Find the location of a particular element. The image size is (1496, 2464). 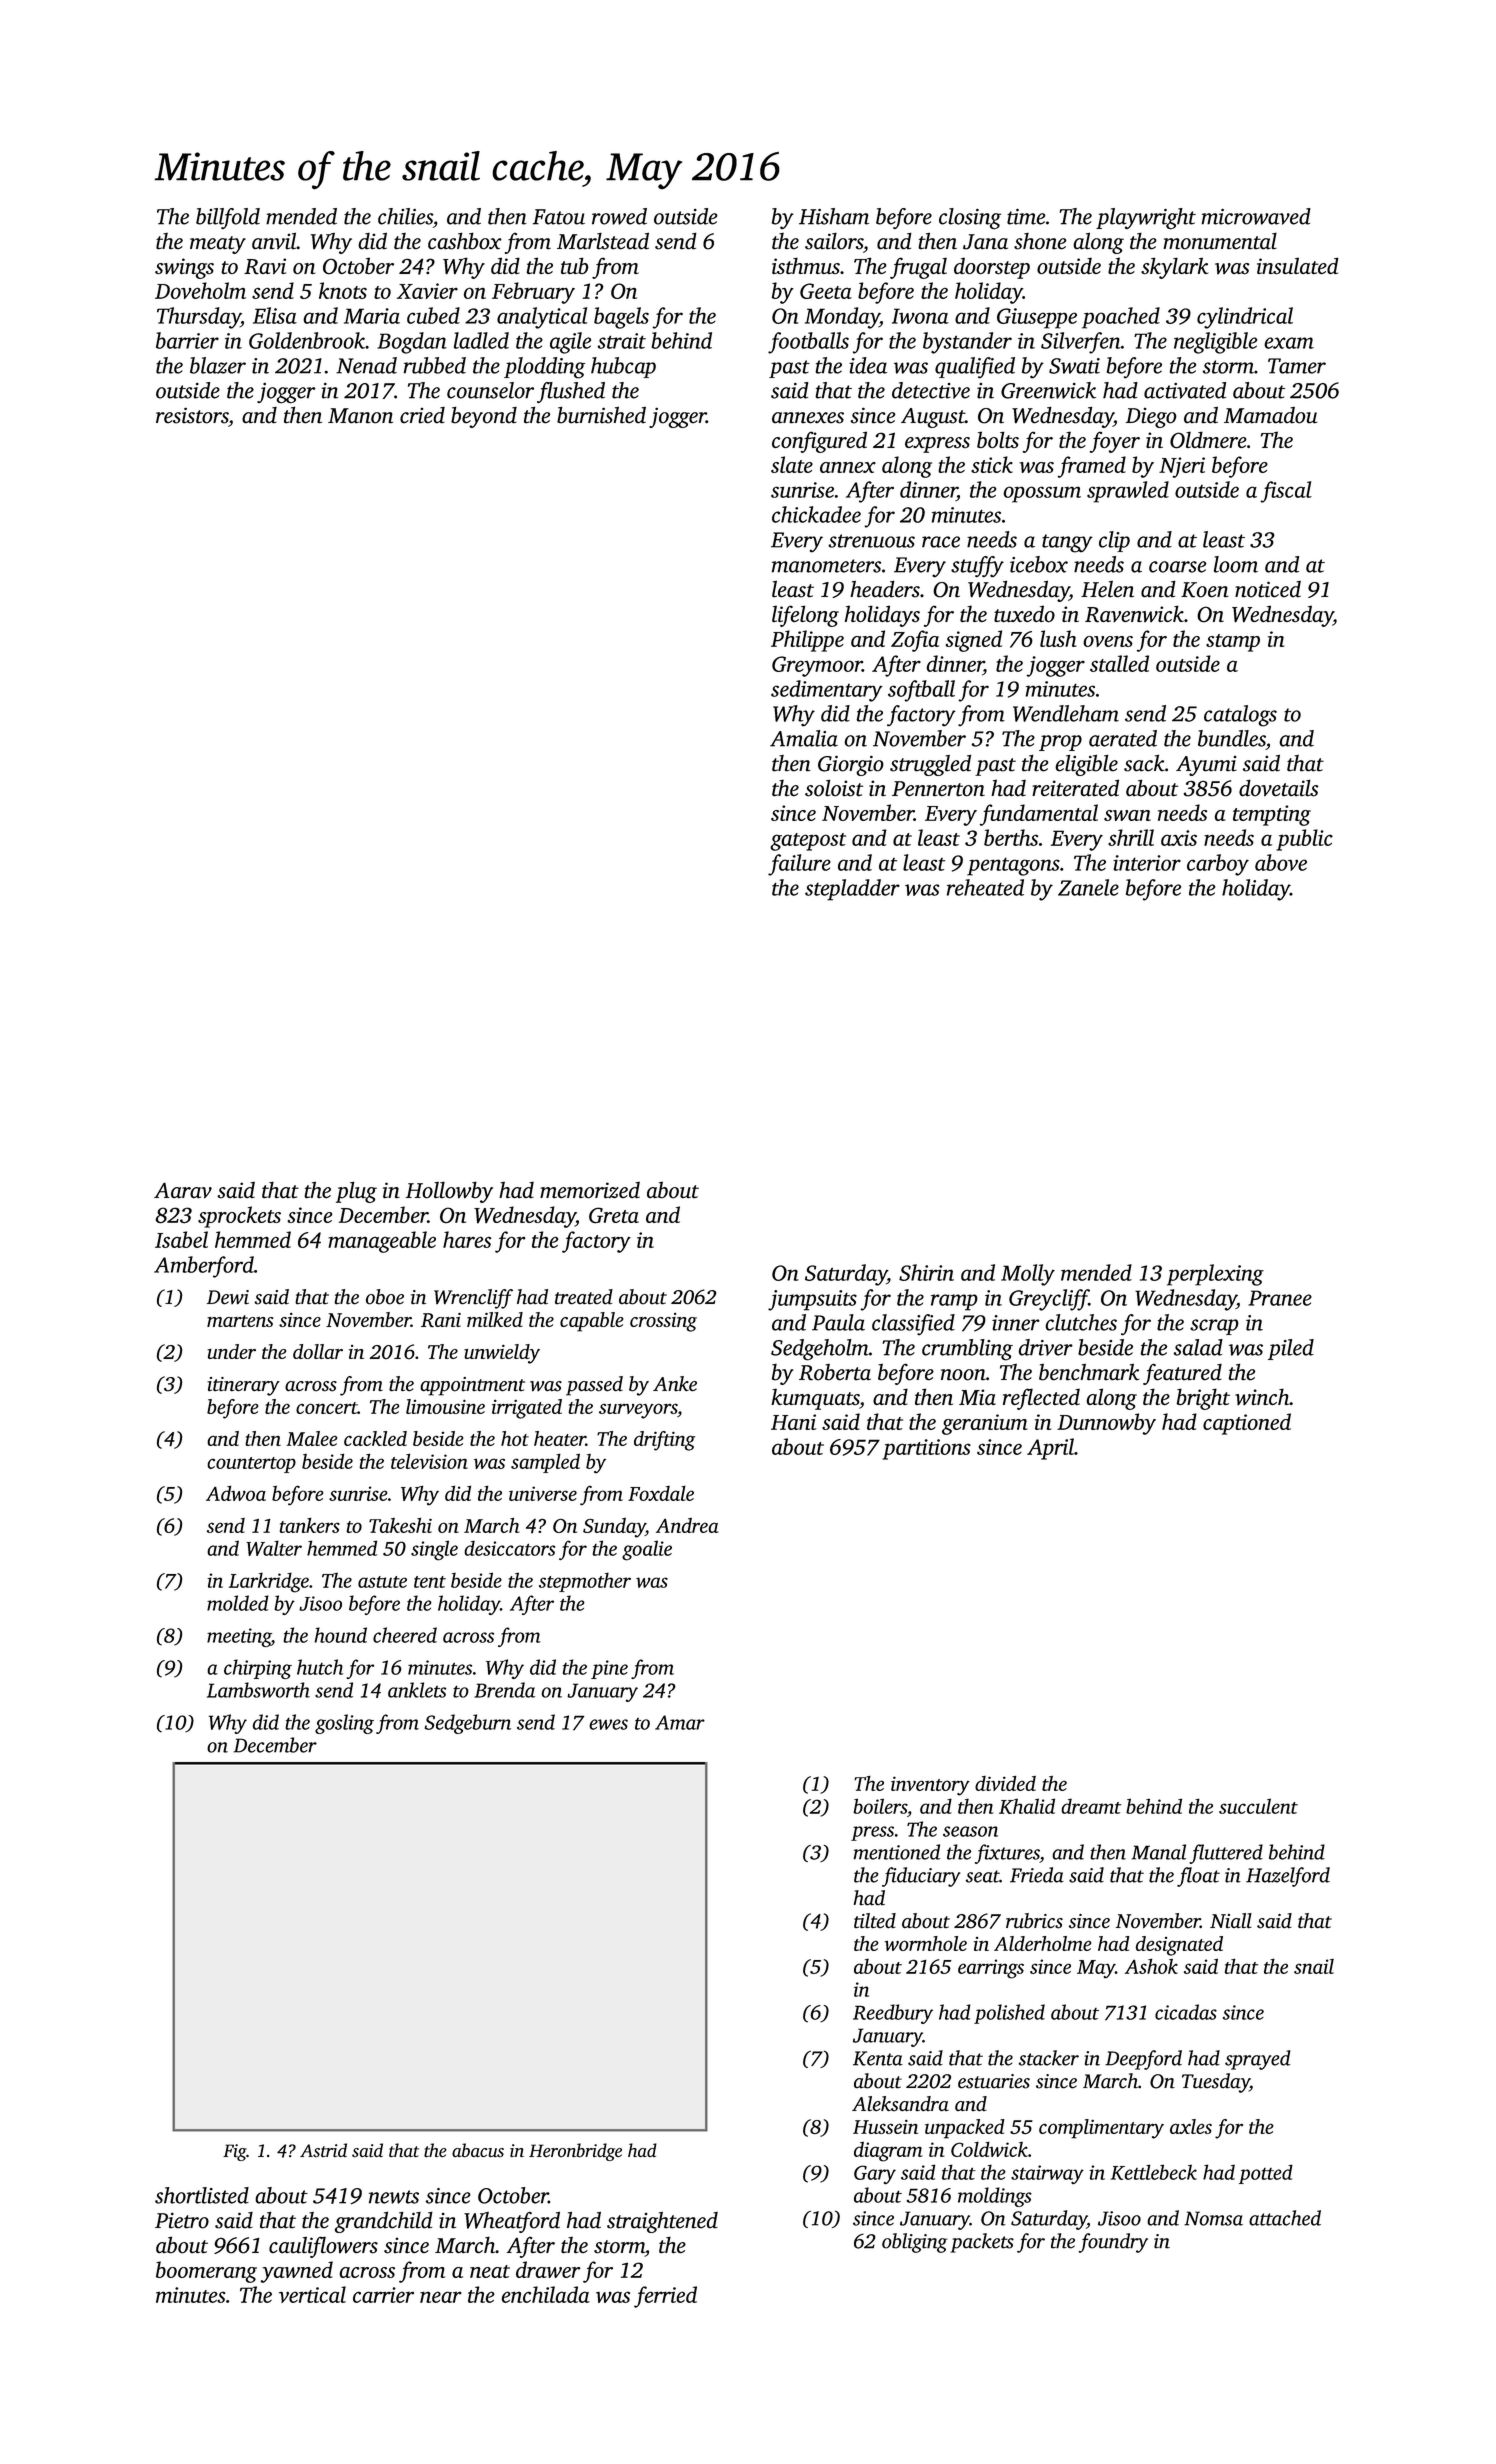

partitions is located at coordinates (926, 1449).
